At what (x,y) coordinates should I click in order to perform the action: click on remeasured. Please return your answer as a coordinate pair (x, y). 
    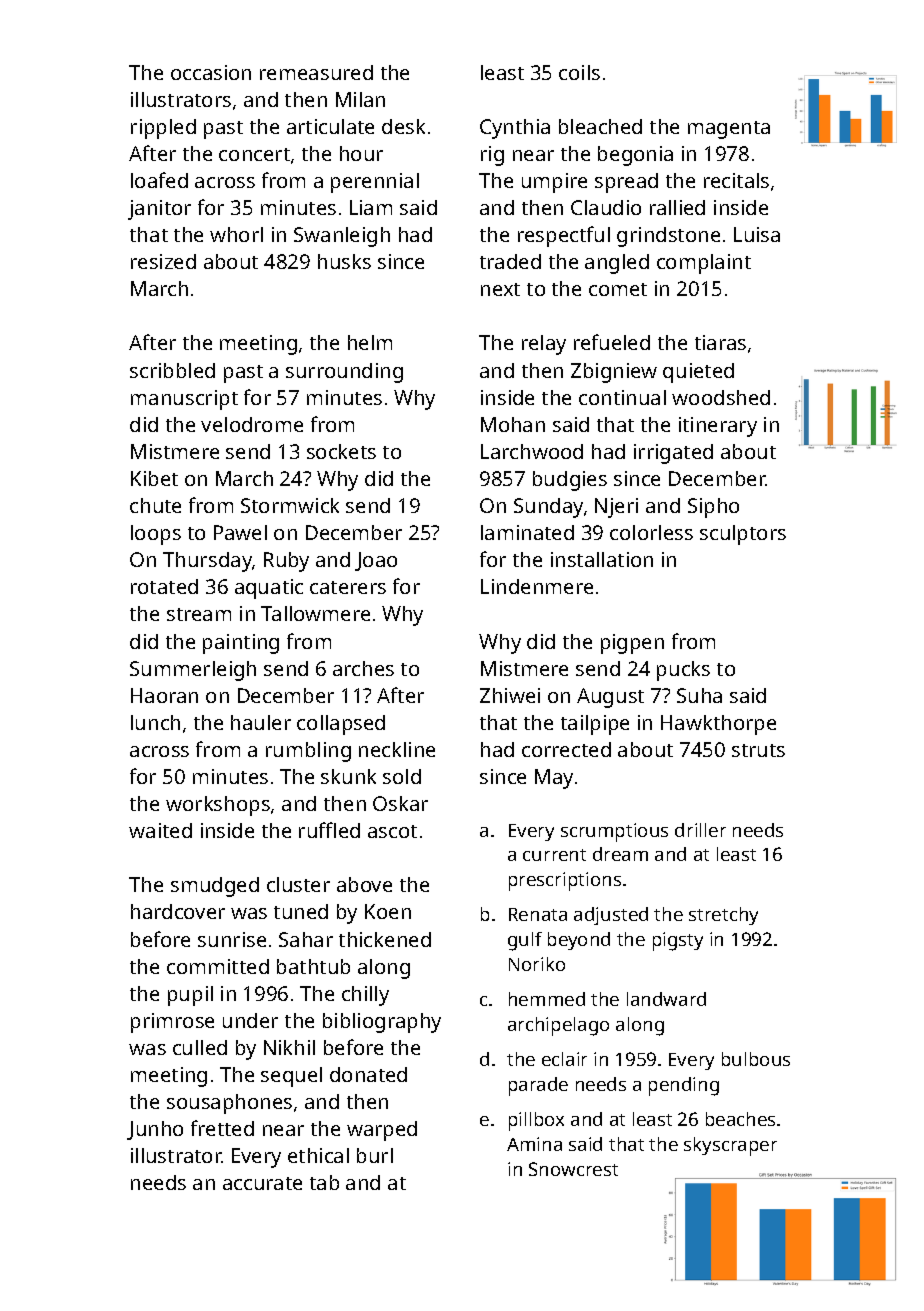
    Looking at the image, I should click on (316, 72).
